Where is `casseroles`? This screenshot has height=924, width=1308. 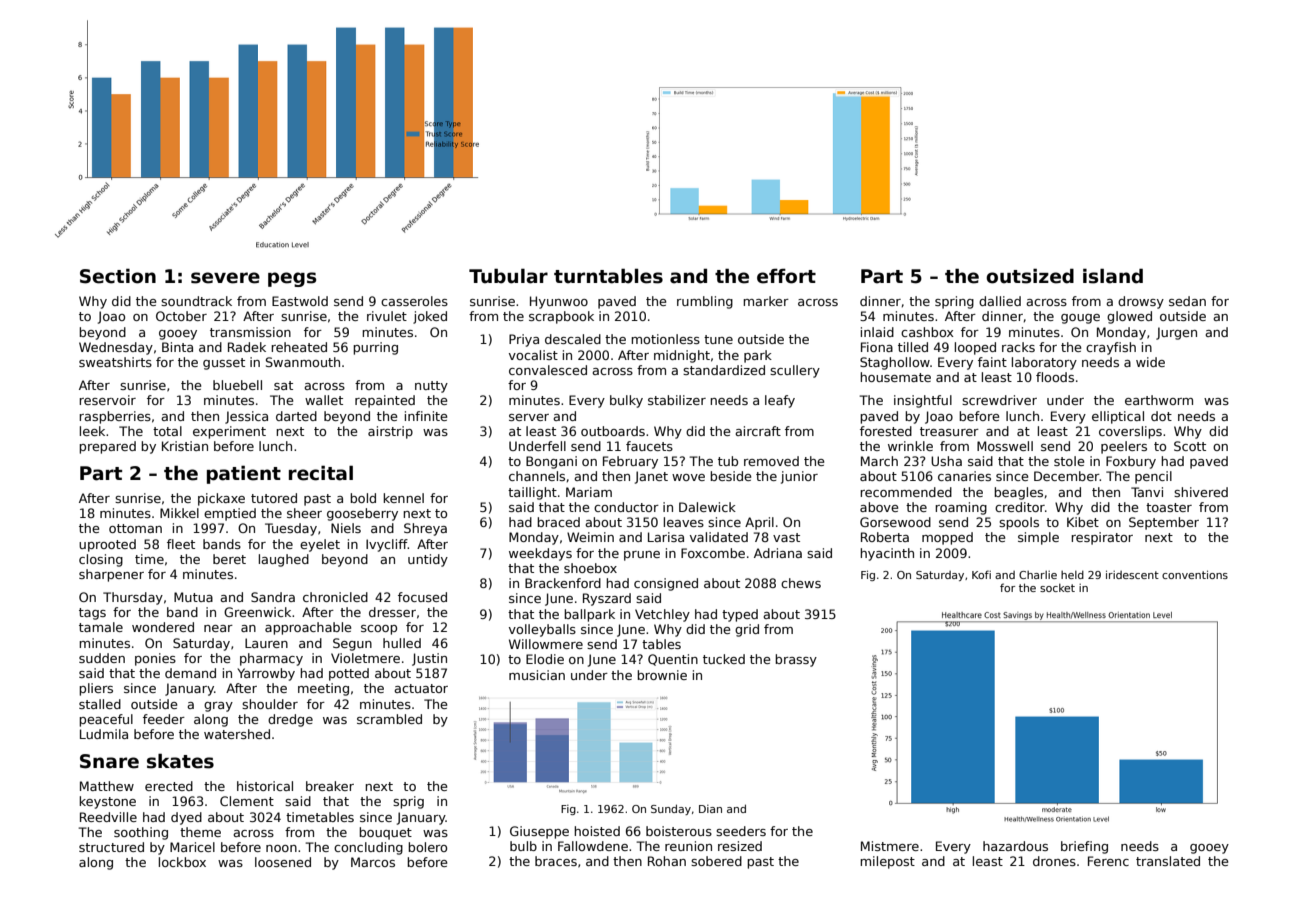 casseroles is located at coordinates (414, 301).
